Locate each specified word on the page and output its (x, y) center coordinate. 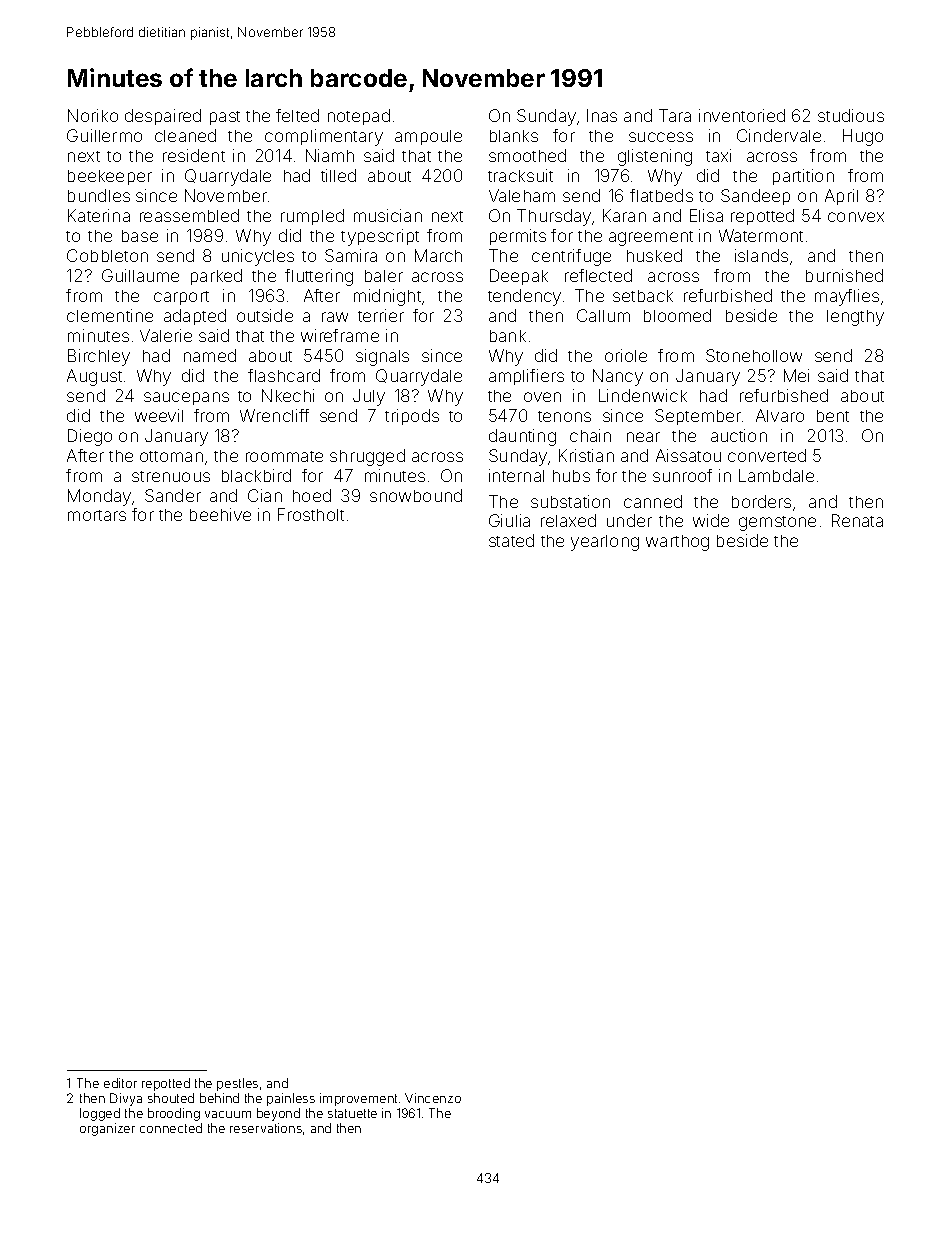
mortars (97, 515)
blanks (514, 136)
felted (297, 115)
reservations (266, 1128)
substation (570, 501)
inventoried (742, 115)
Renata (857, 520)
